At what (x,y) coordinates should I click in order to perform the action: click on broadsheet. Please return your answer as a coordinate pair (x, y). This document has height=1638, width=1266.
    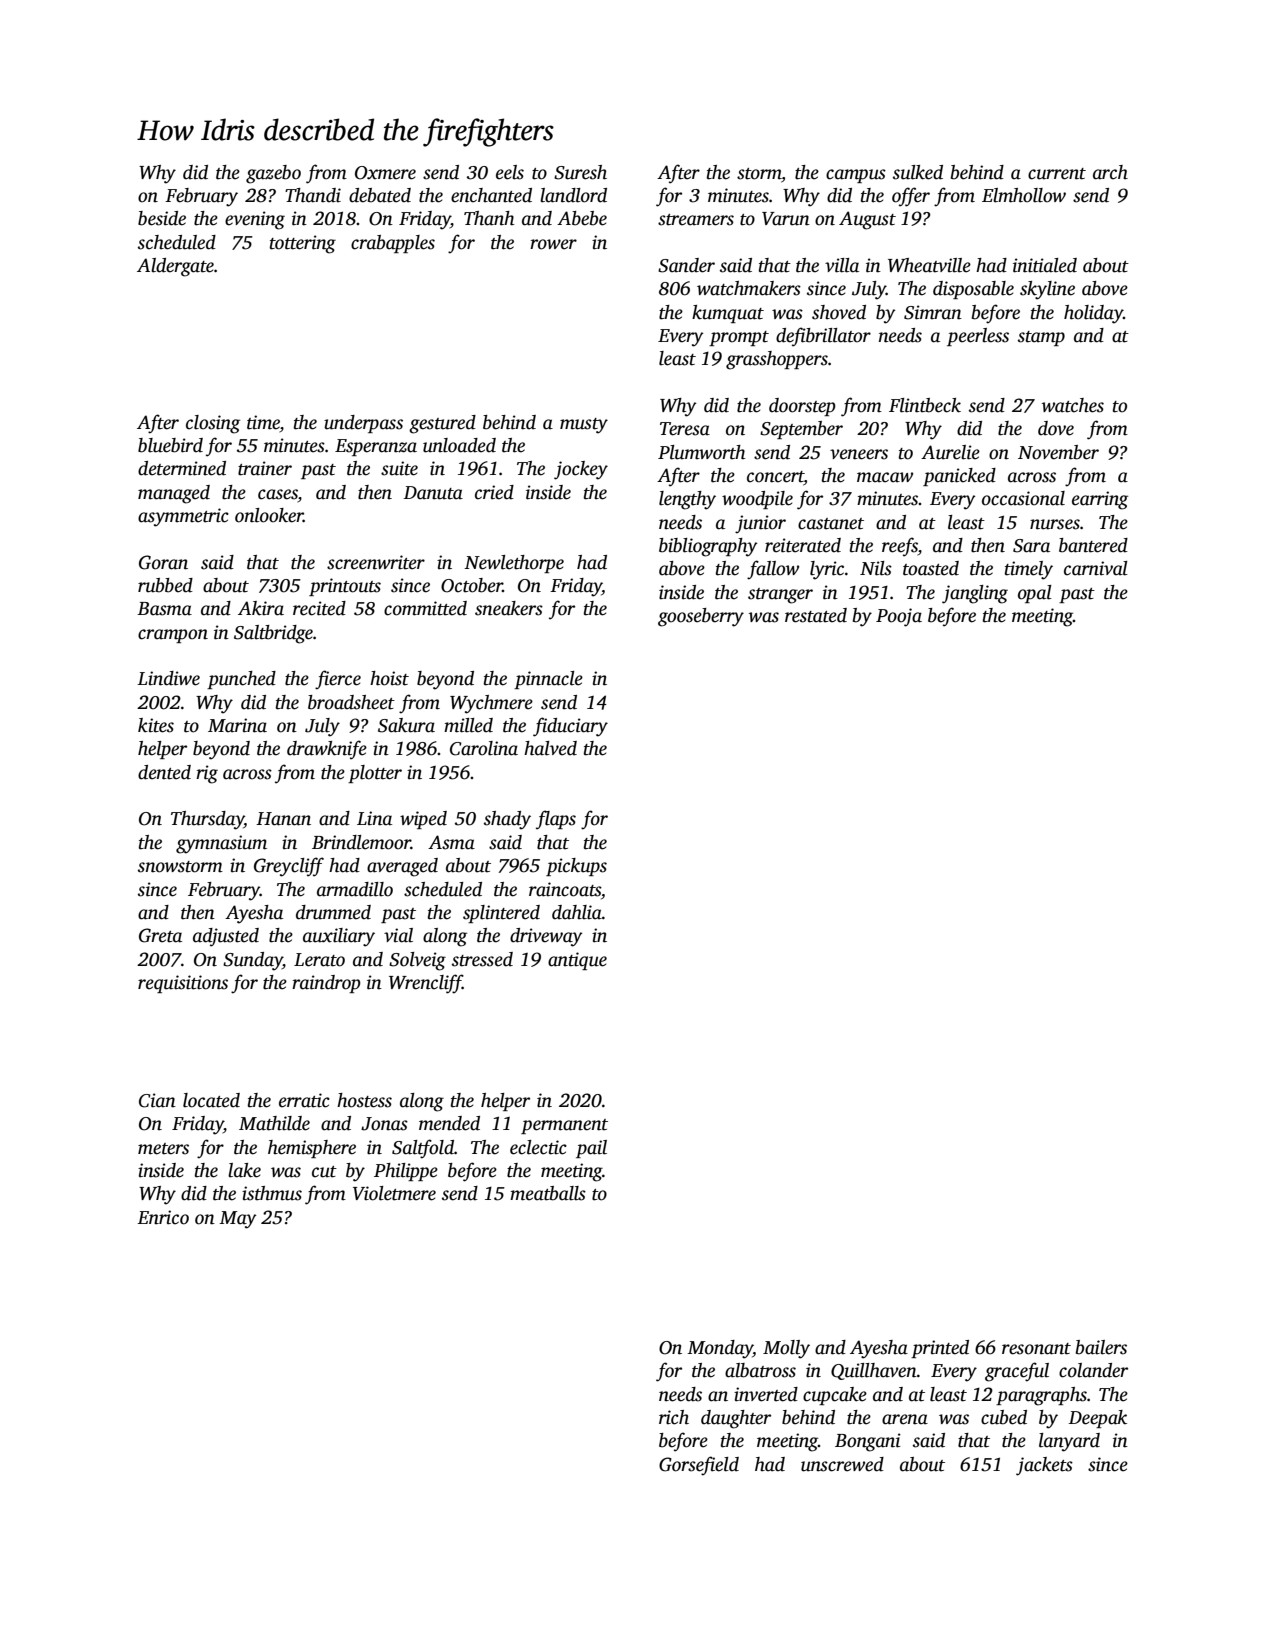
    Looking at the image, I should click on (351, 702).
